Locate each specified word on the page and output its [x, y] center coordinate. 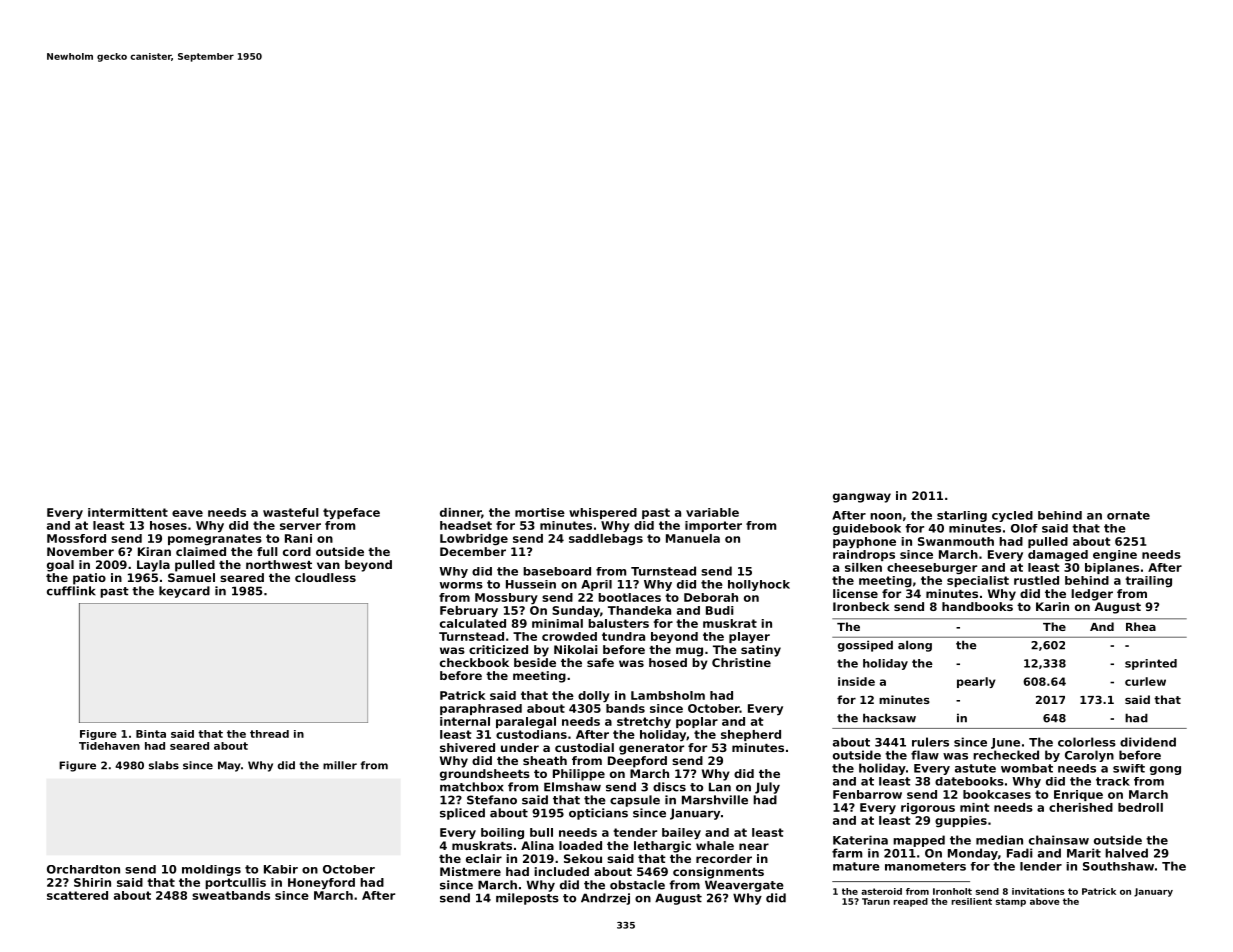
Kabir [281, 869]
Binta [151, 734]
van [328, 565]
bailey [681, 834]
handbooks [977, 606]
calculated [473, 623]
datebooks [969, 781]
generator [651, 749]
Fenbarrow [867, 794]
